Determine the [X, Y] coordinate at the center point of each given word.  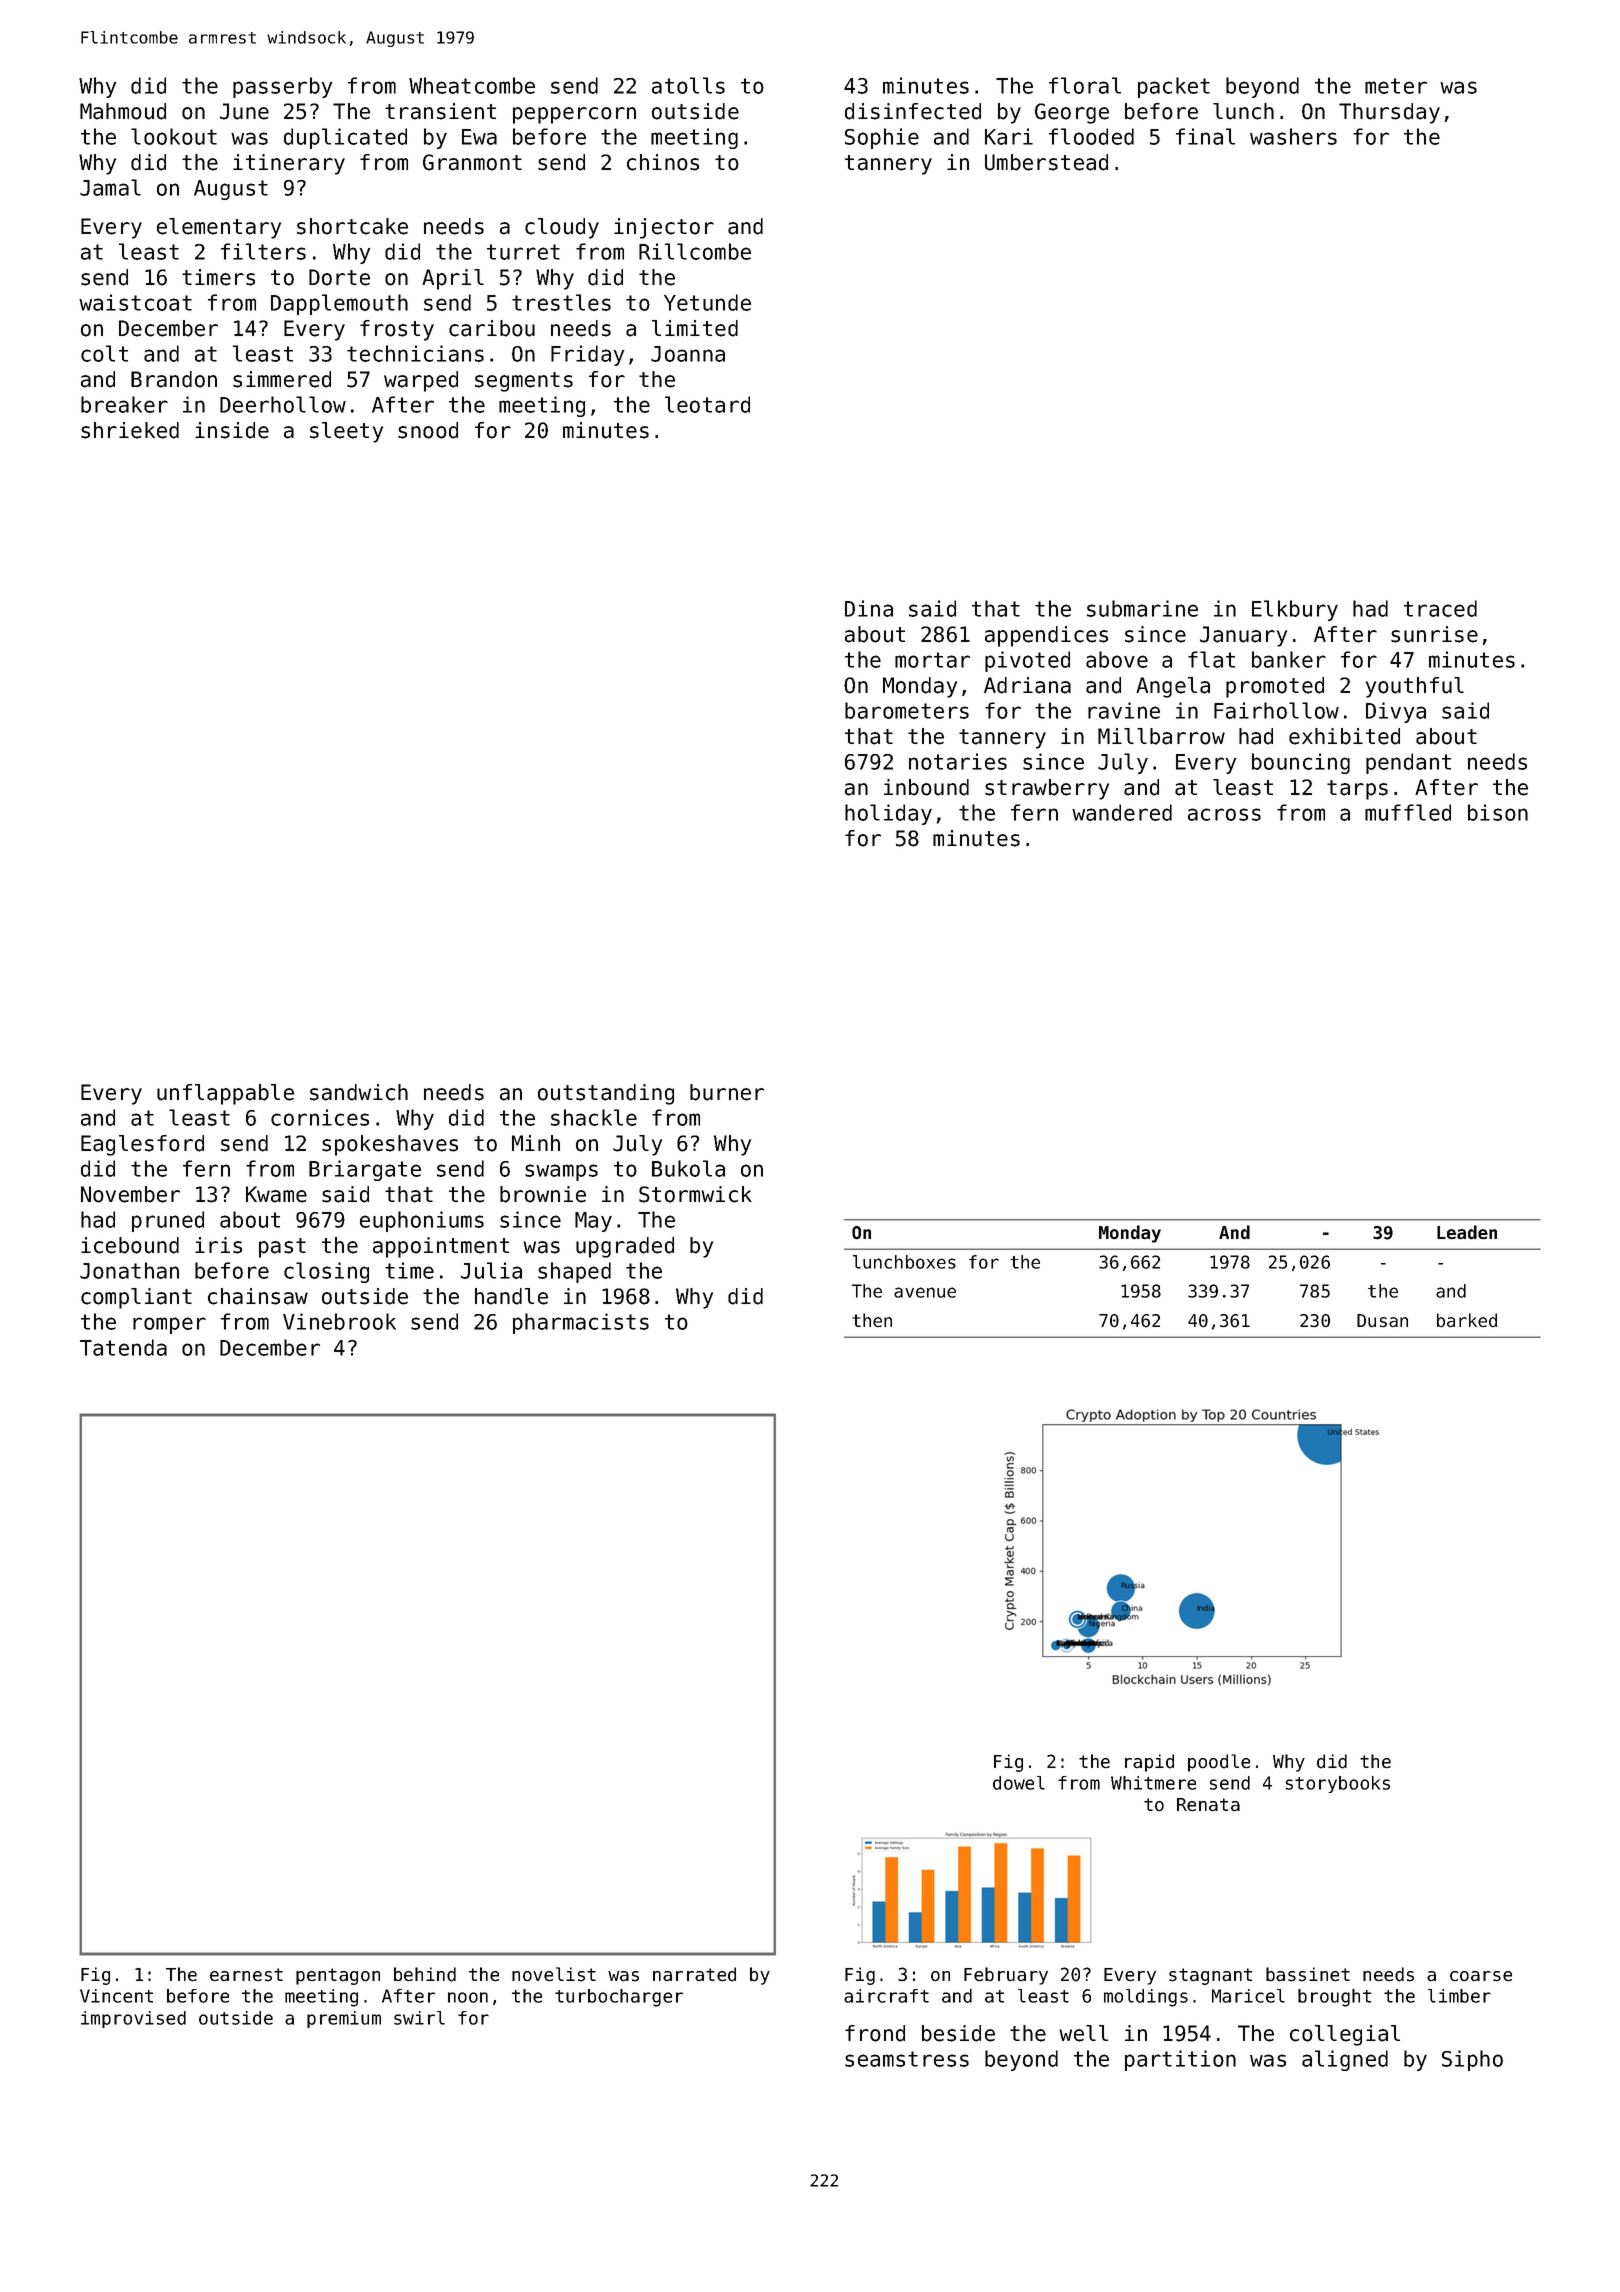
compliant [136, 1298]
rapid [1149, 1763]
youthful [1415, 687]
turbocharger [619, 1998]
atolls [688, 85]
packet [1174, 87]
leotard [707, 404]
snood [428, 430]
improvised [133, 2019]
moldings [1146, 1998]
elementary [219, 228]
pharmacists [581, 1323]
